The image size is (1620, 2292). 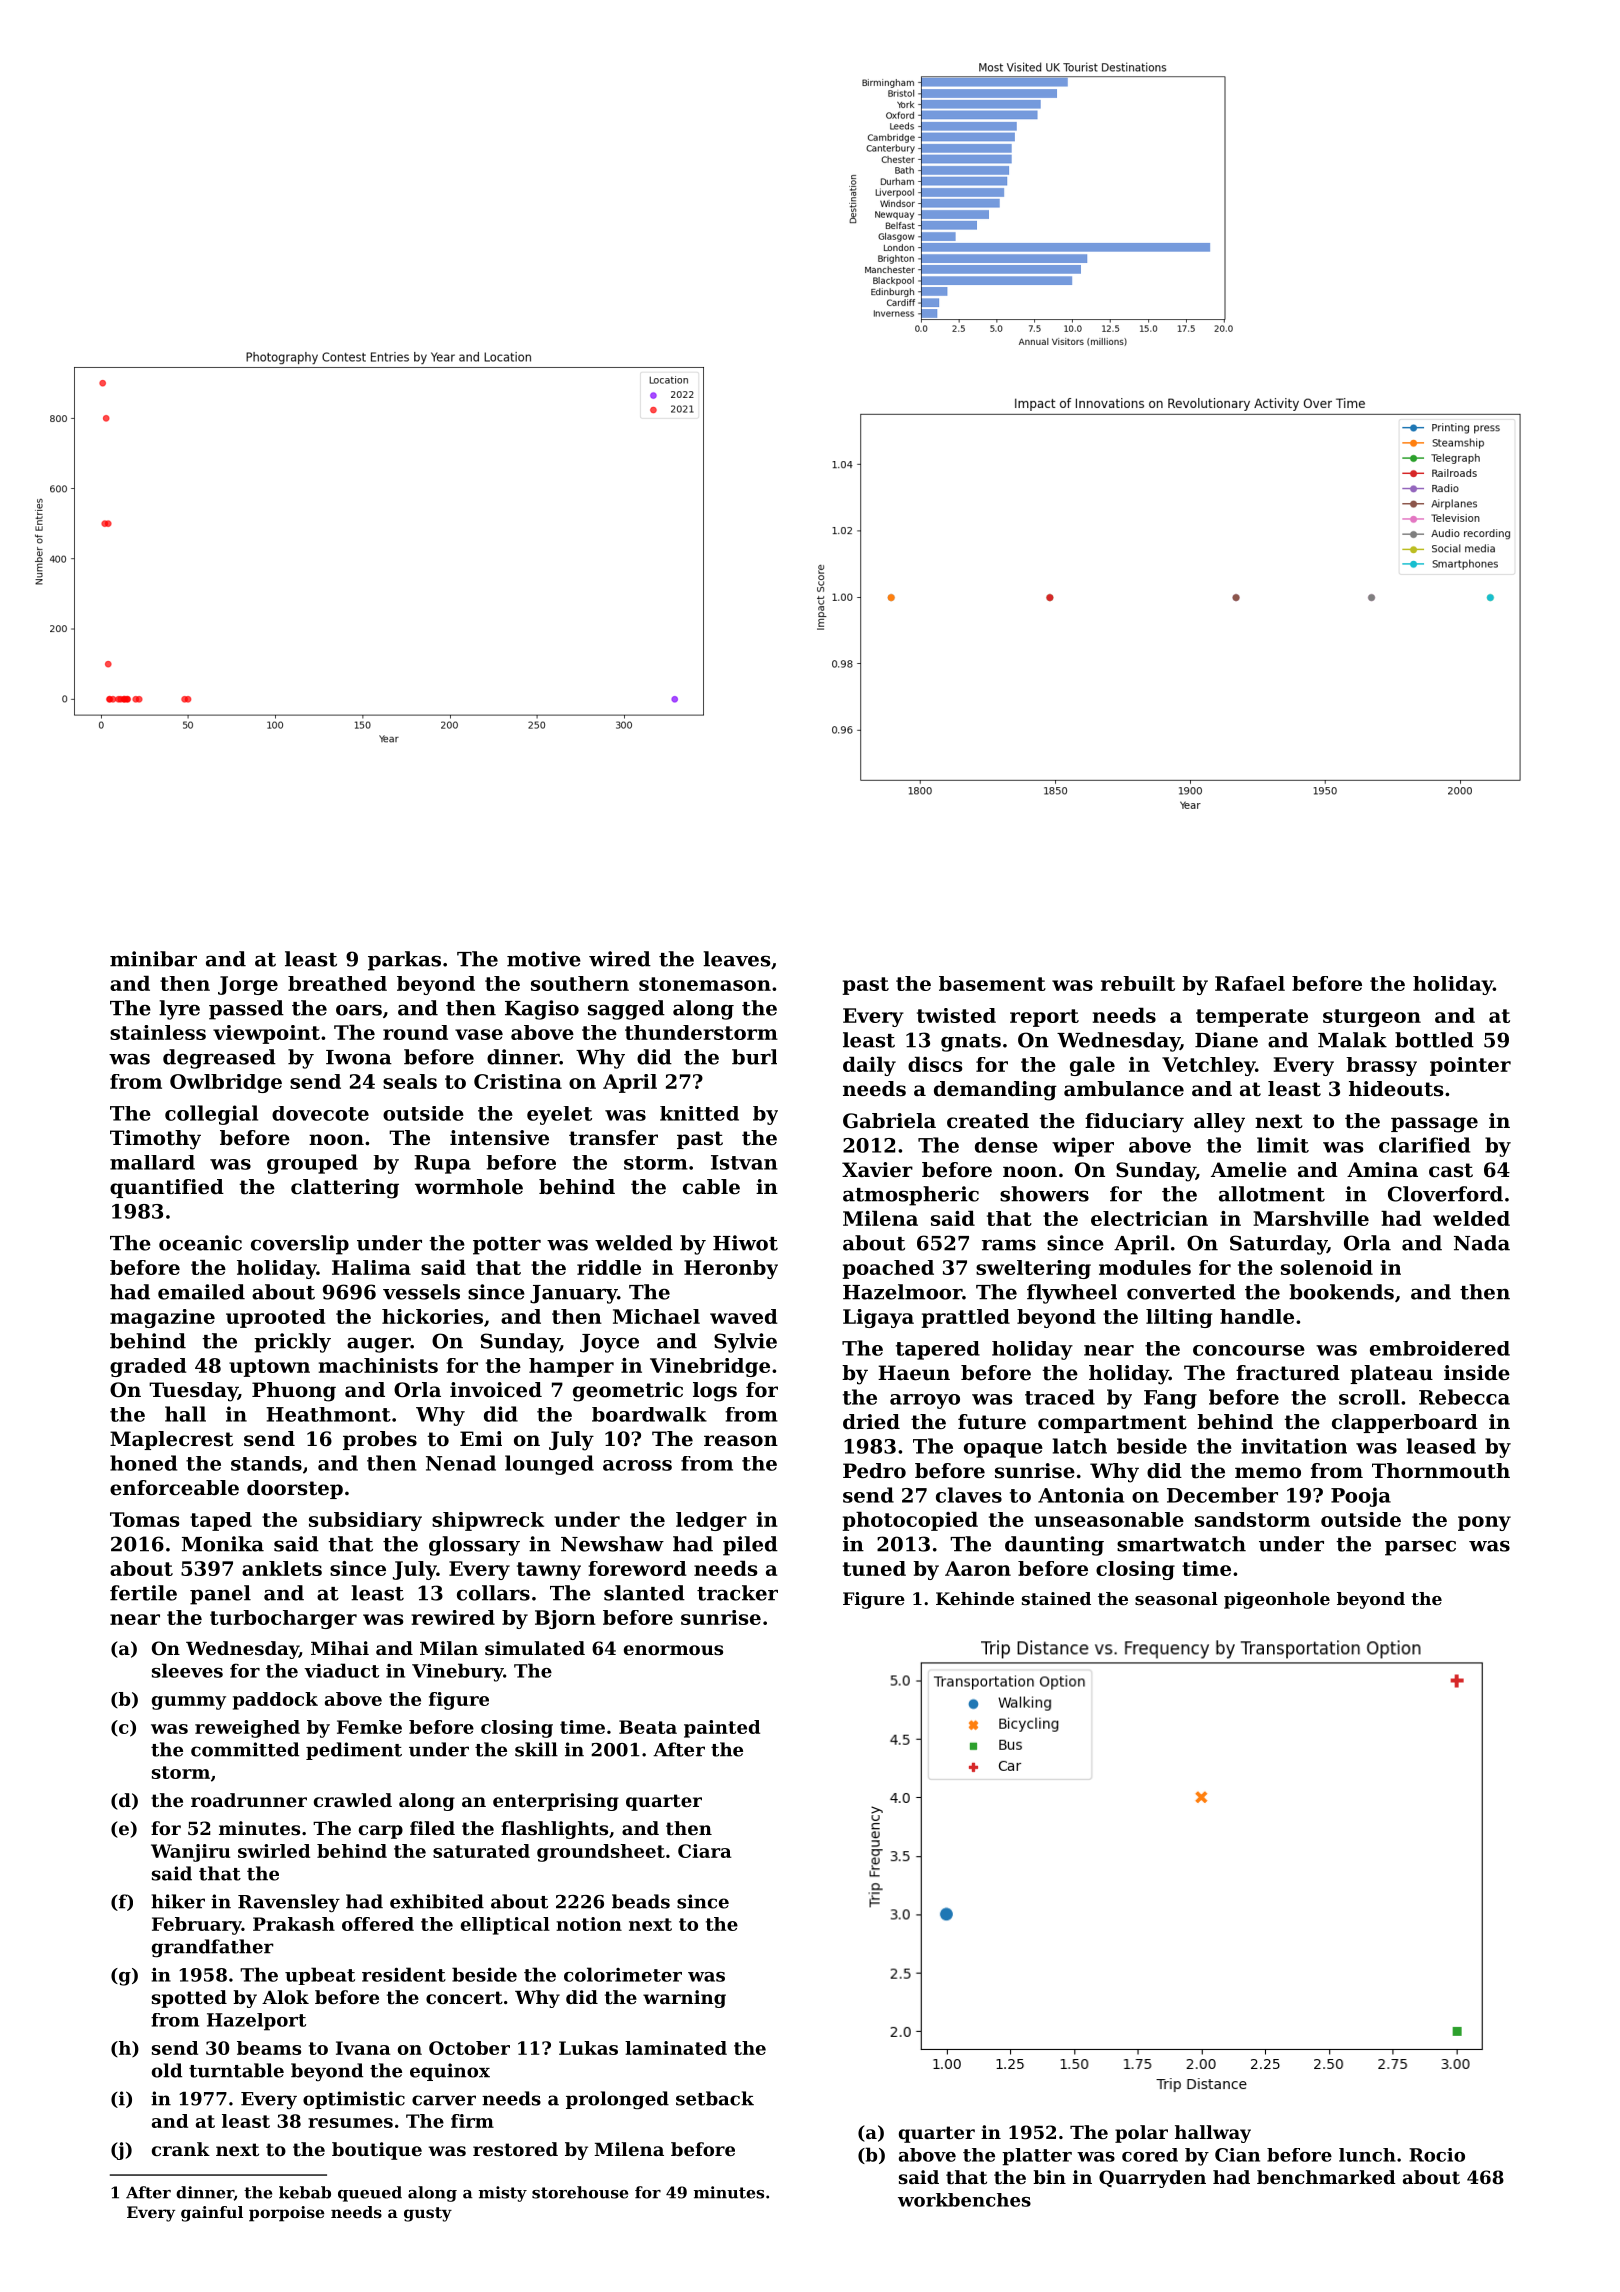 What do you see at coordinates (153, 959) in the image?
I see `minibar` at bounding box center [153, 959].
